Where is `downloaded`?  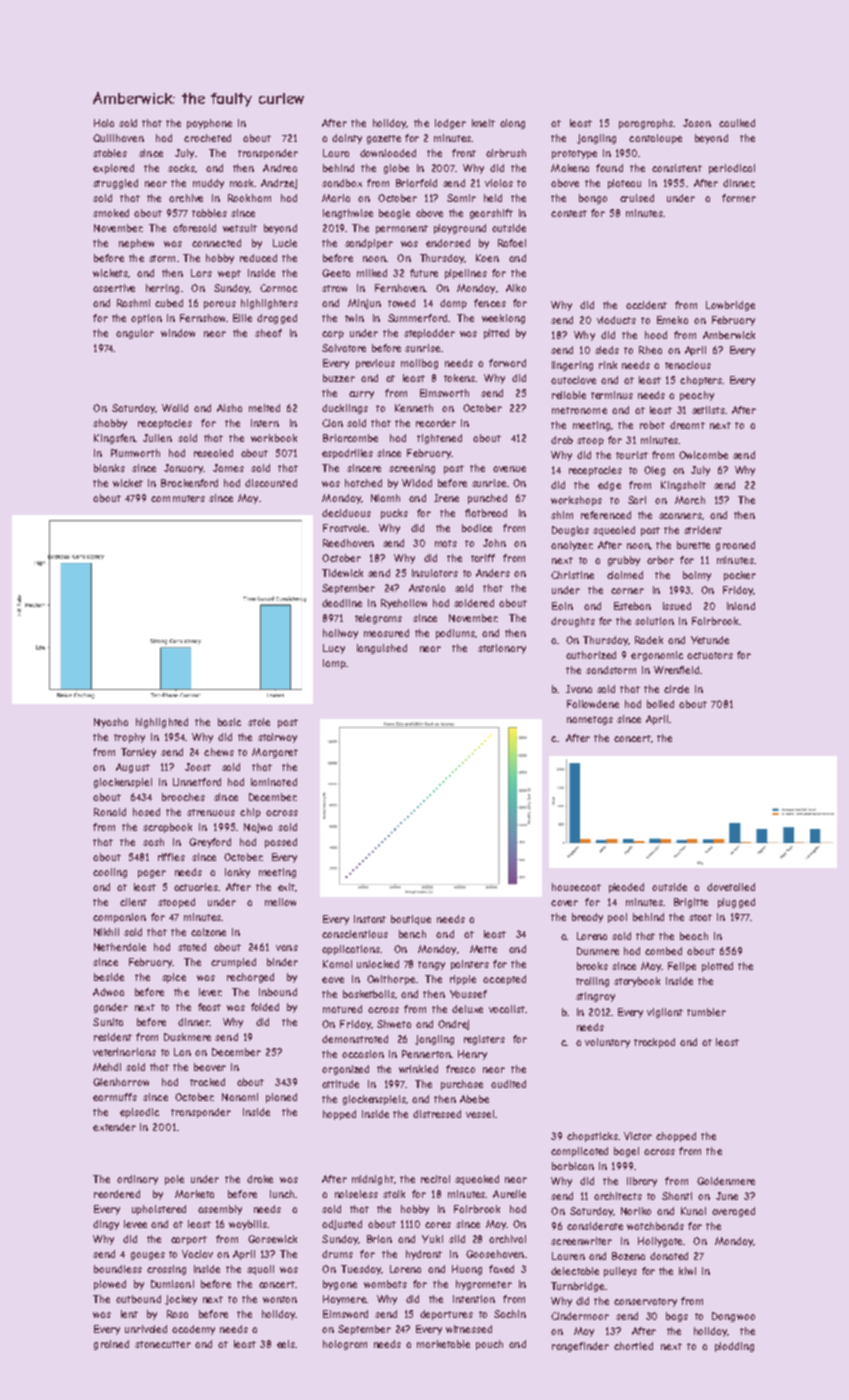 downloaded is located at coordinates (388, 153).
